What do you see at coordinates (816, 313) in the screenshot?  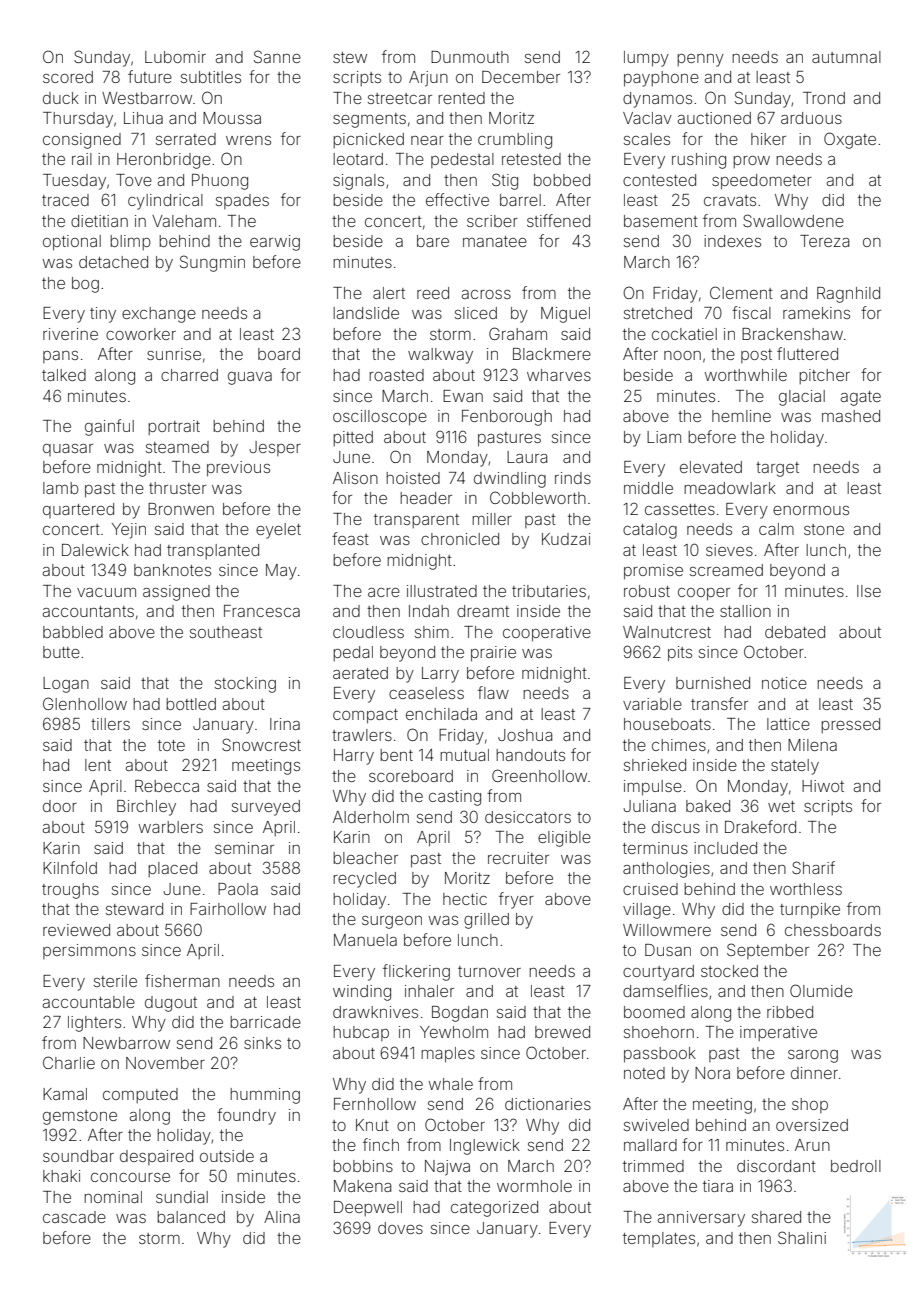 I see `ramekins` at bounding box center [816, 313].
